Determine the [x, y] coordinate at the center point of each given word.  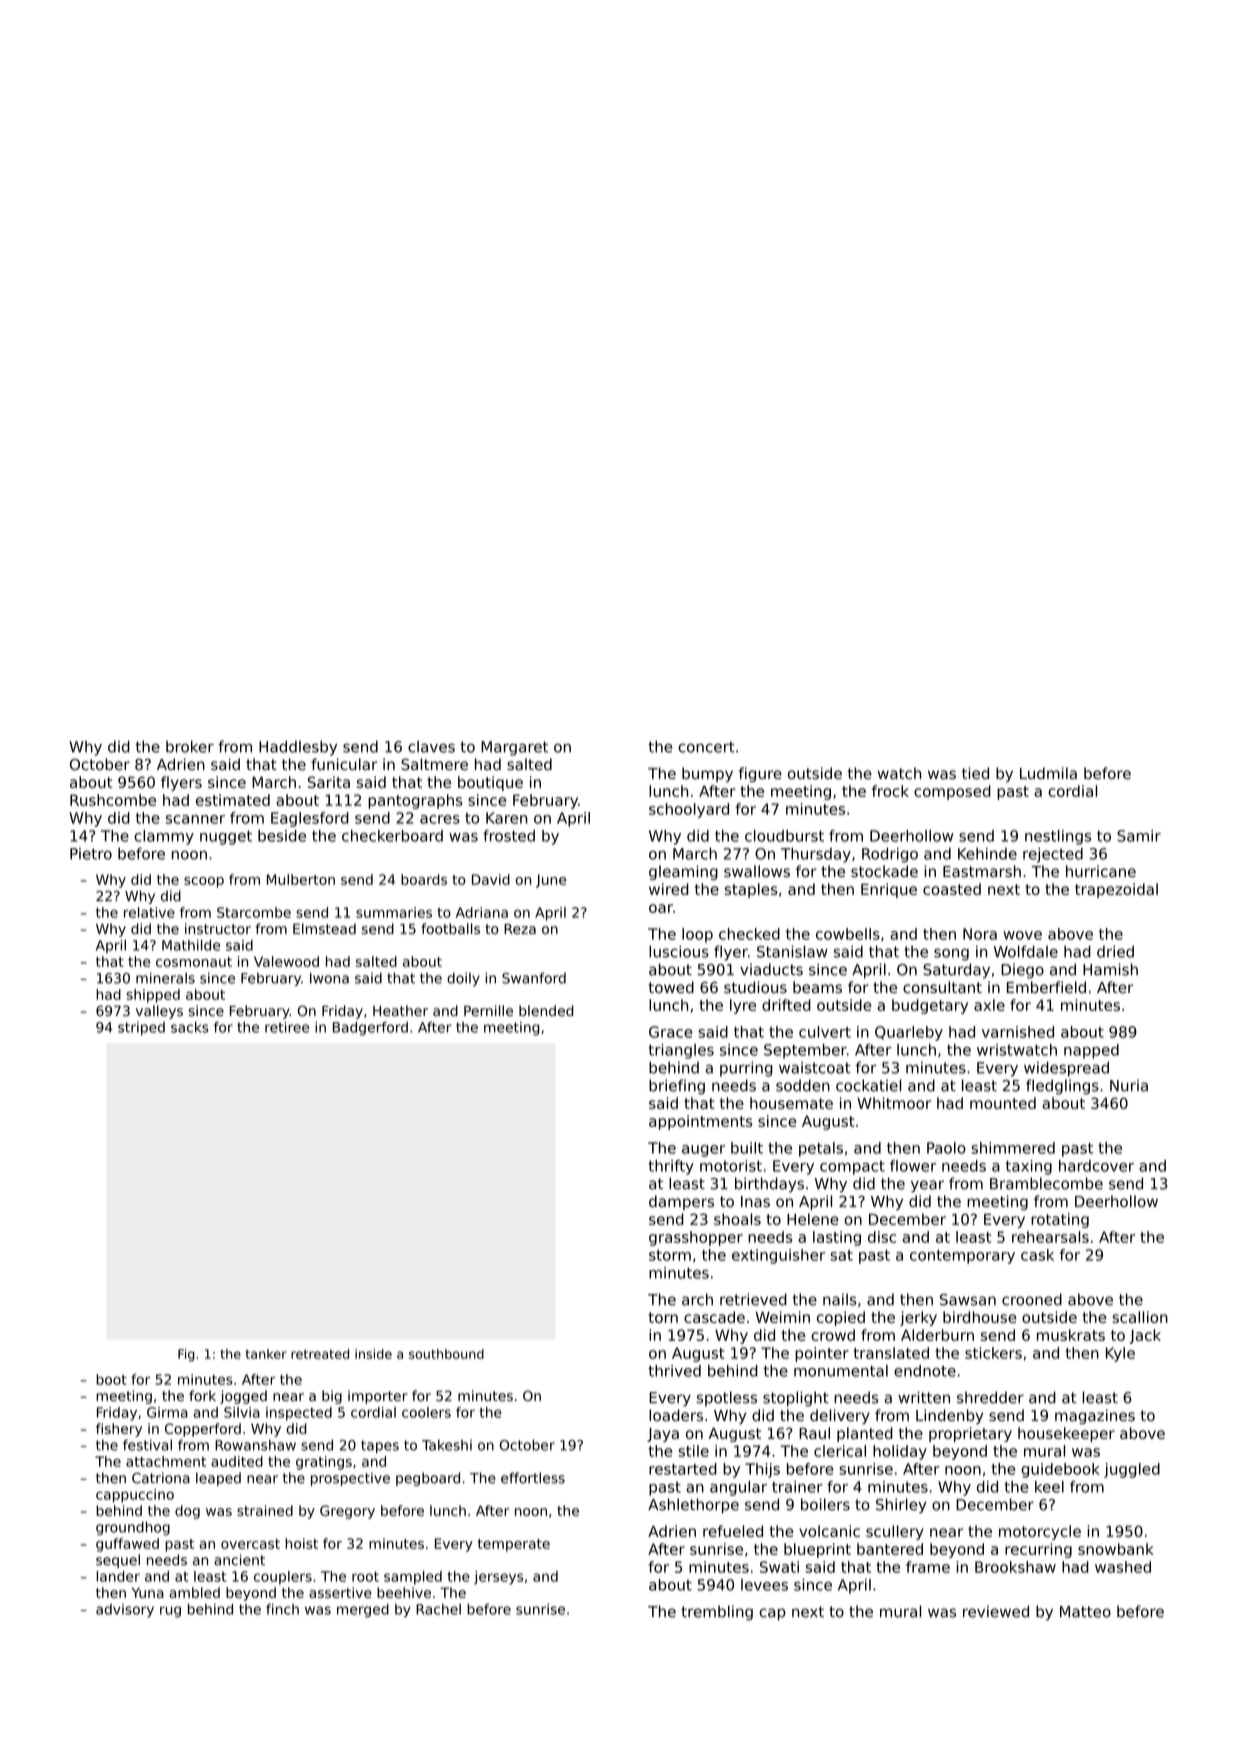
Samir [1139, 836]
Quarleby [909, 1033]
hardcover [1096, 1166]
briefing [677, 1087]
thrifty [671, 1167]
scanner [195, 819]
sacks [190, 1027]
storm [670, 1255]
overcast [250, 1544]
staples [751, 890]
